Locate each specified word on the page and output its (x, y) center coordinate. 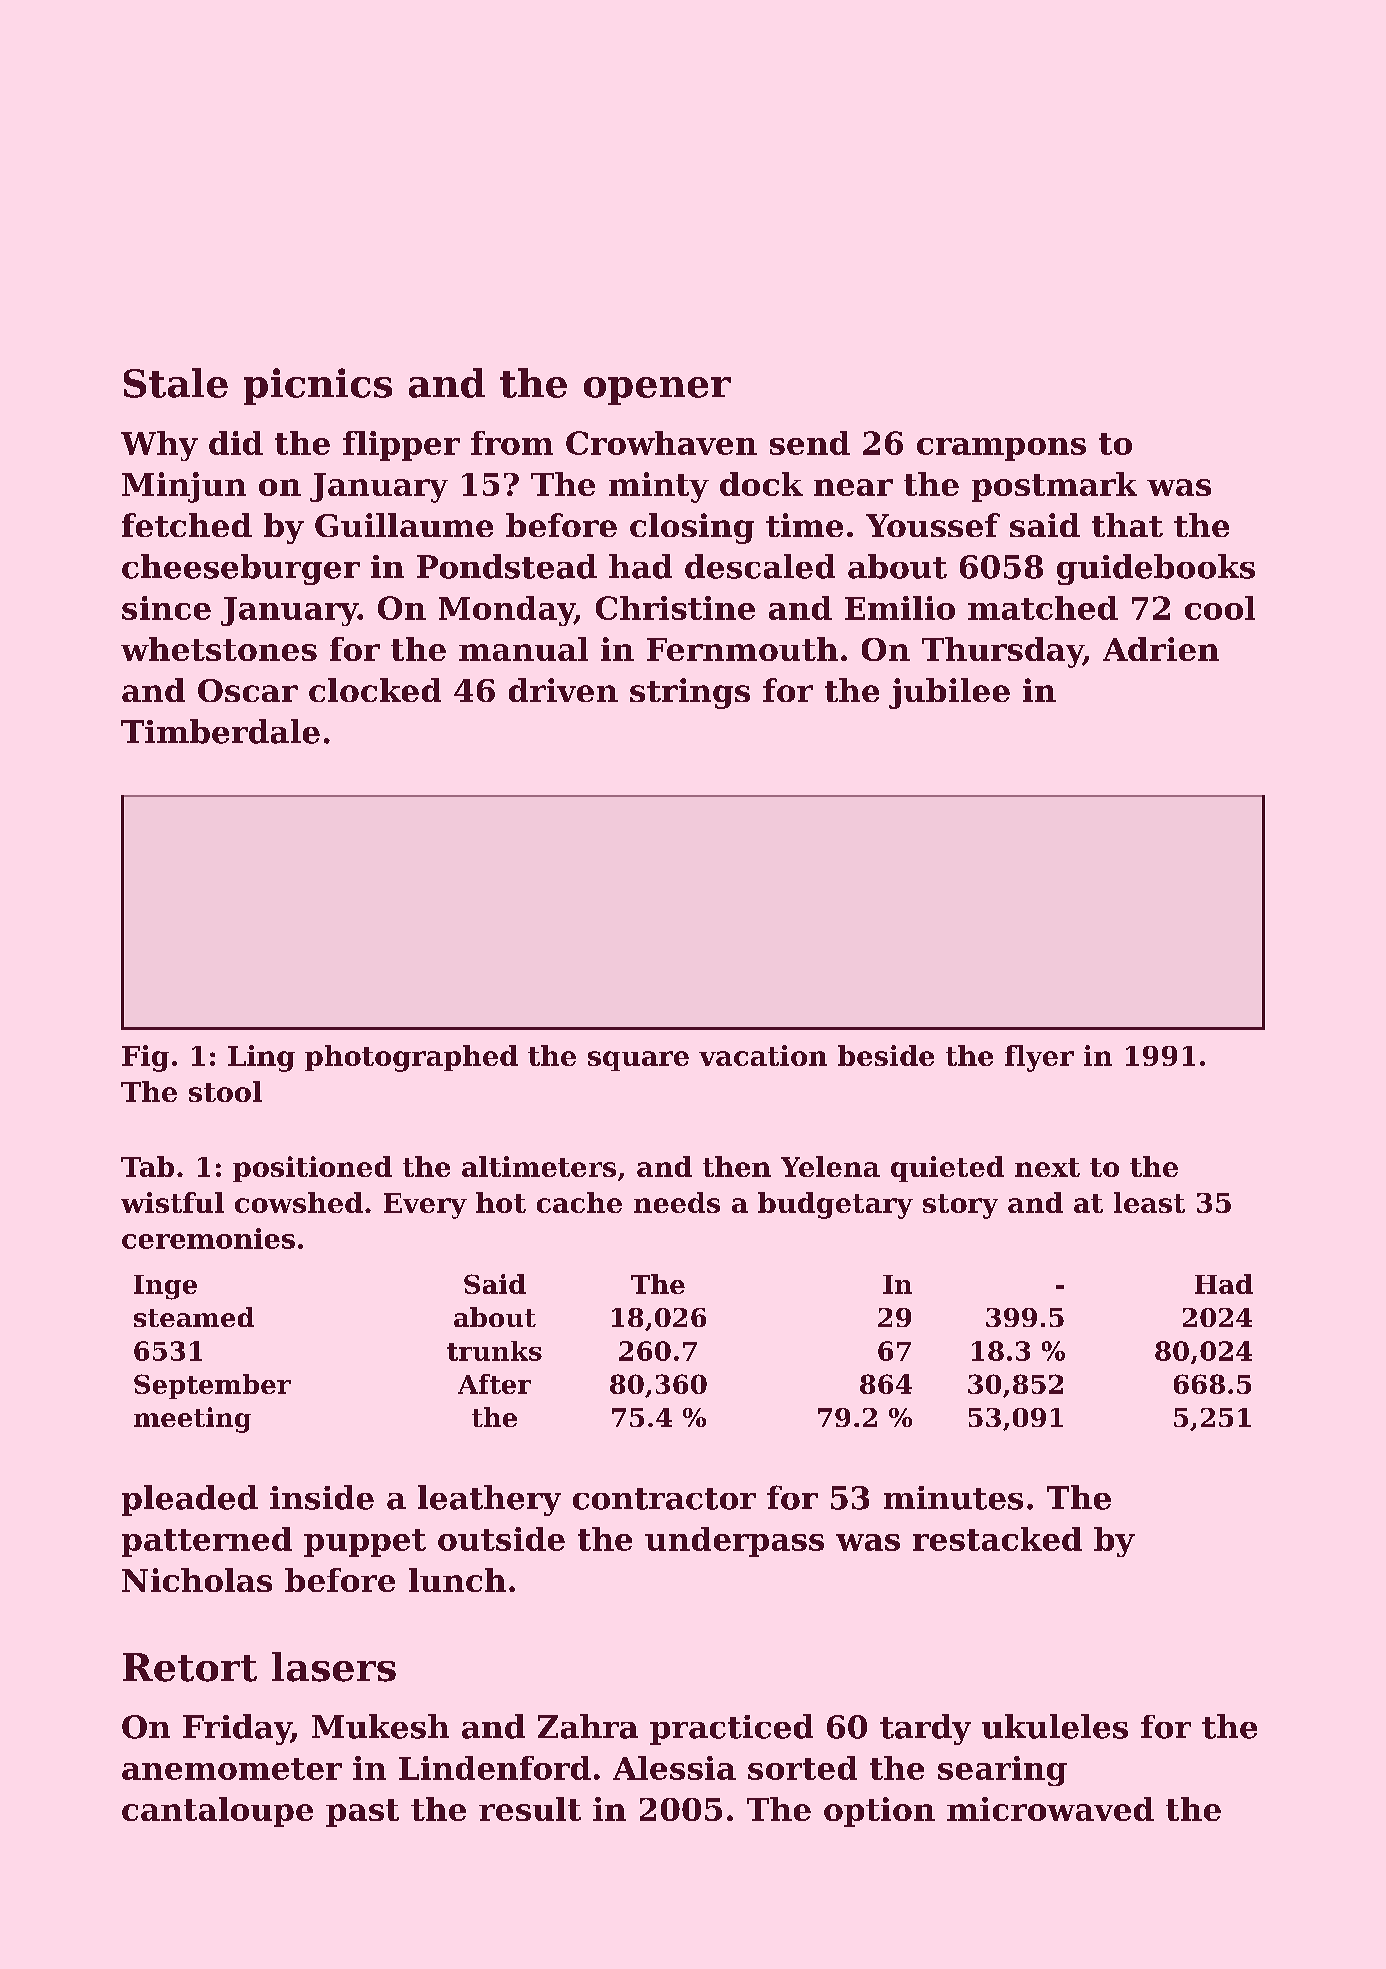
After (494, 1384)
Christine (675, 608)
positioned (312, 1169)
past (362, 1813)
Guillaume (404, 525)
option (879, 1812)
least (1149, 1202)
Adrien (1161, 649)
